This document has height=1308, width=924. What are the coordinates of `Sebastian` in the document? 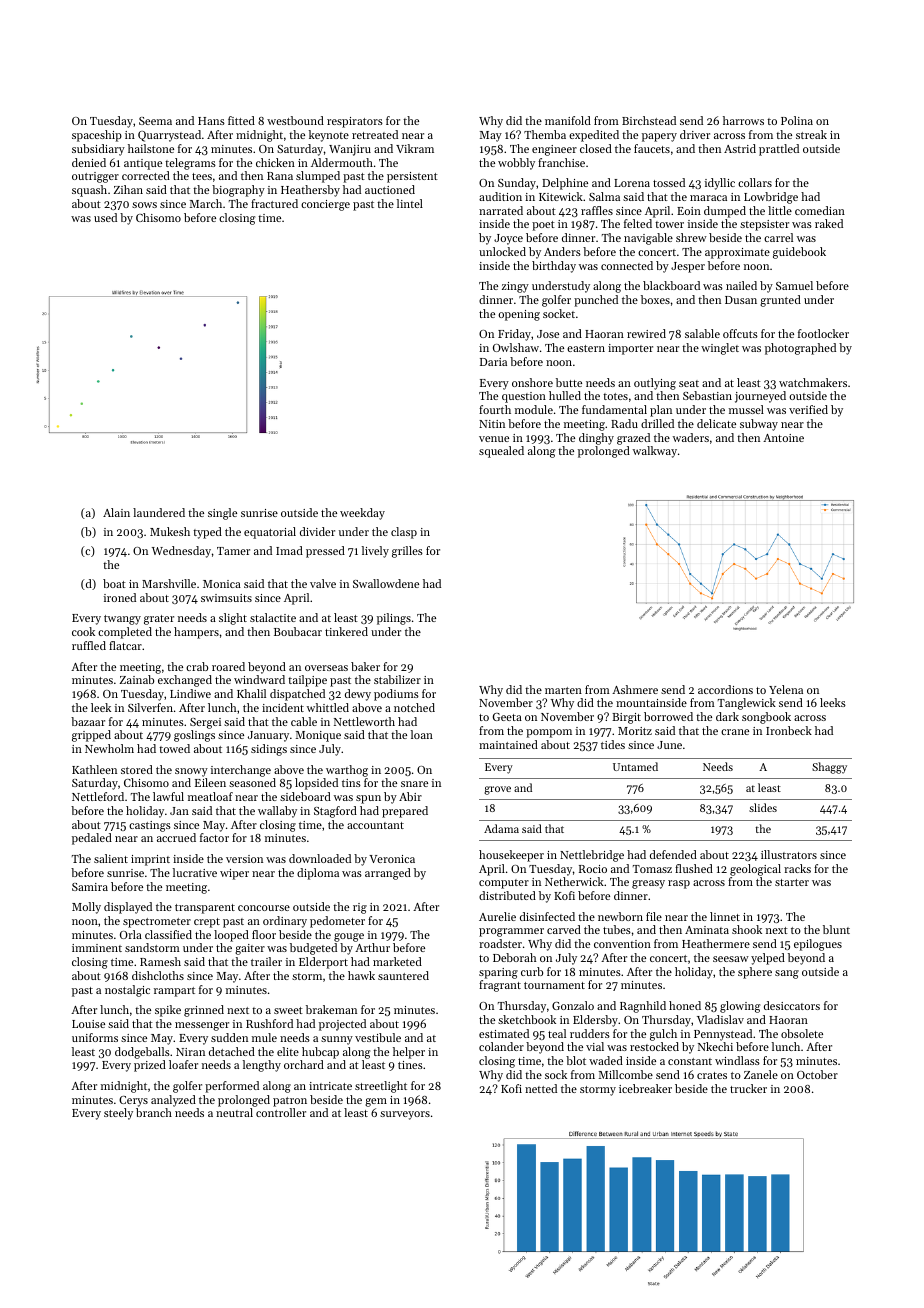 It's located at (707, 395).
